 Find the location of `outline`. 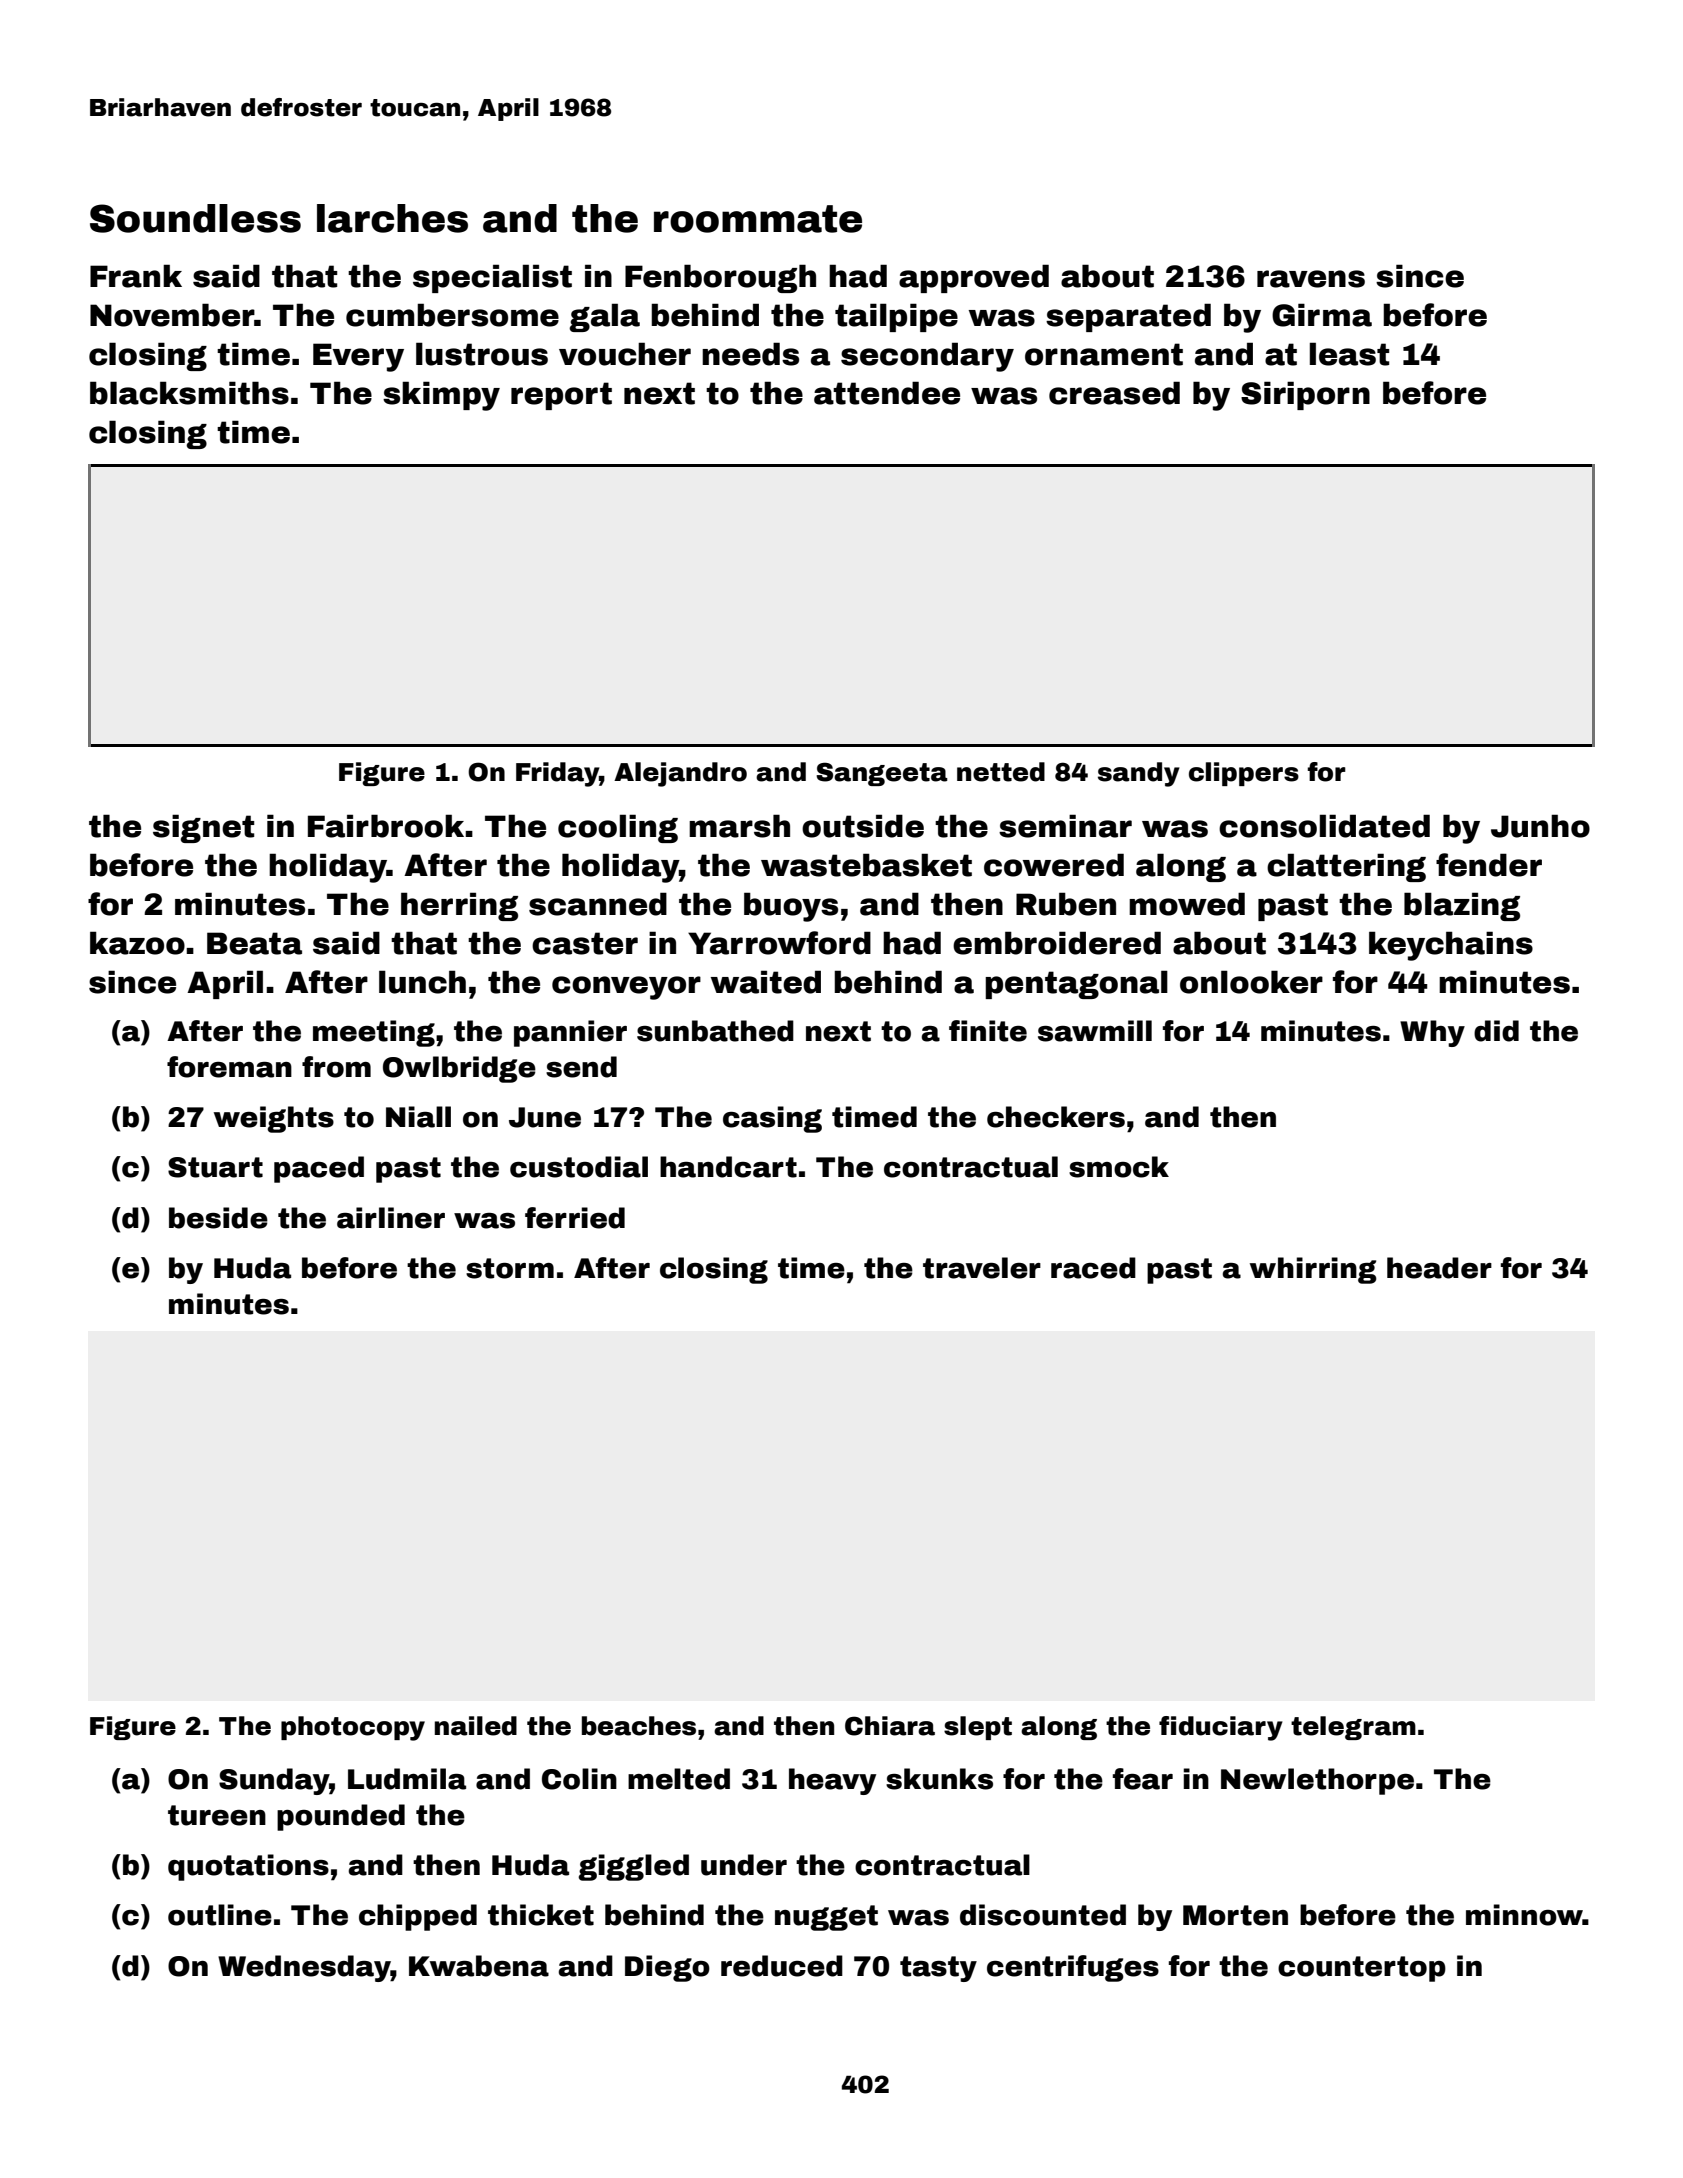

outline is located at coordinates (220, 1915).
